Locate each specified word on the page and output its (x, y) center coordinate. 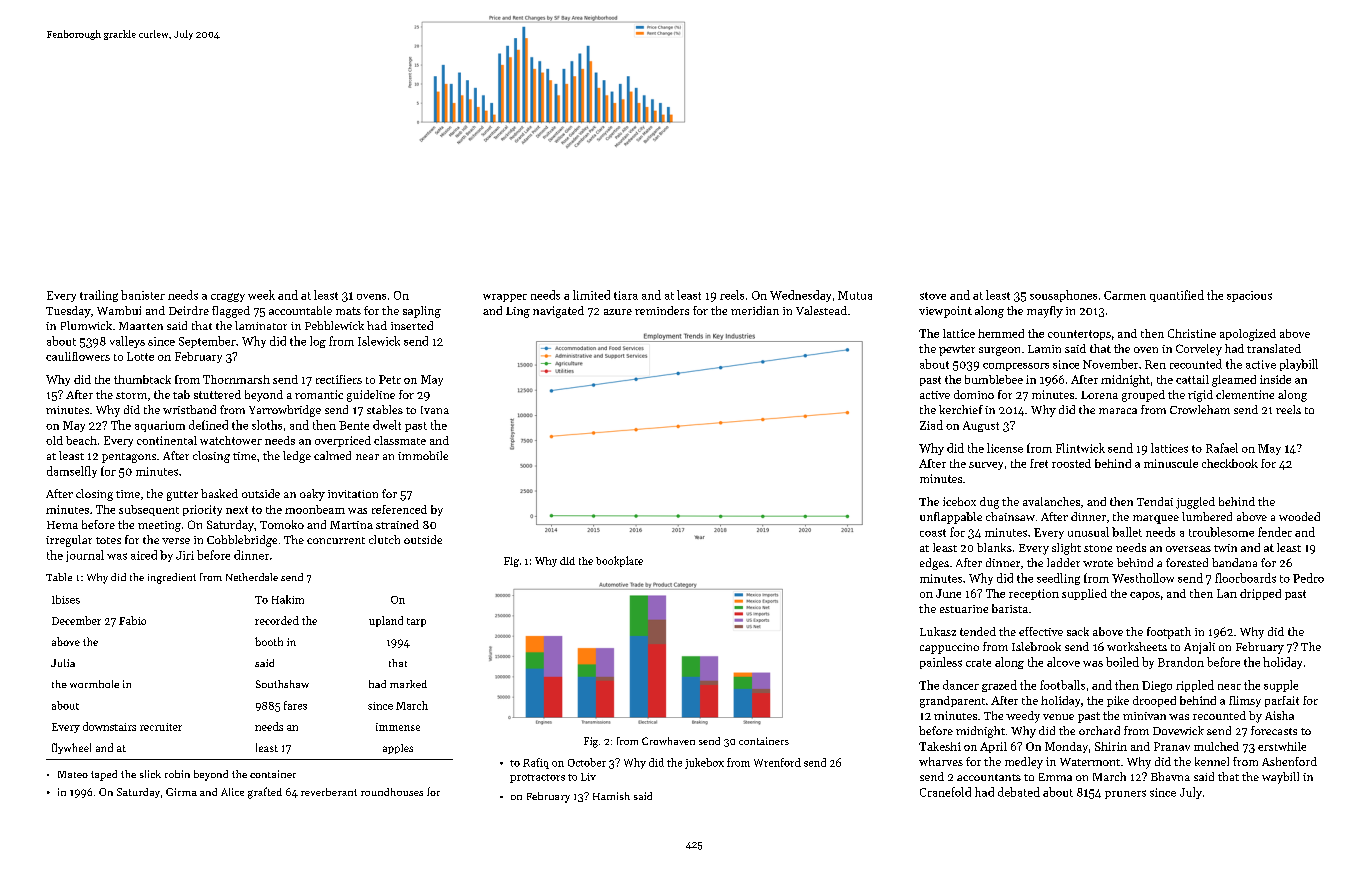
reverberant (329, 792)
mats (348, 311)
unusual (1088, 532)
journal (85, 556)
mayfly (1045, 312)
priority (202, 510)
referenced (399, 509)
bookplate (619, 561)
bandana (1234, 562)
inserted (412, 325)
